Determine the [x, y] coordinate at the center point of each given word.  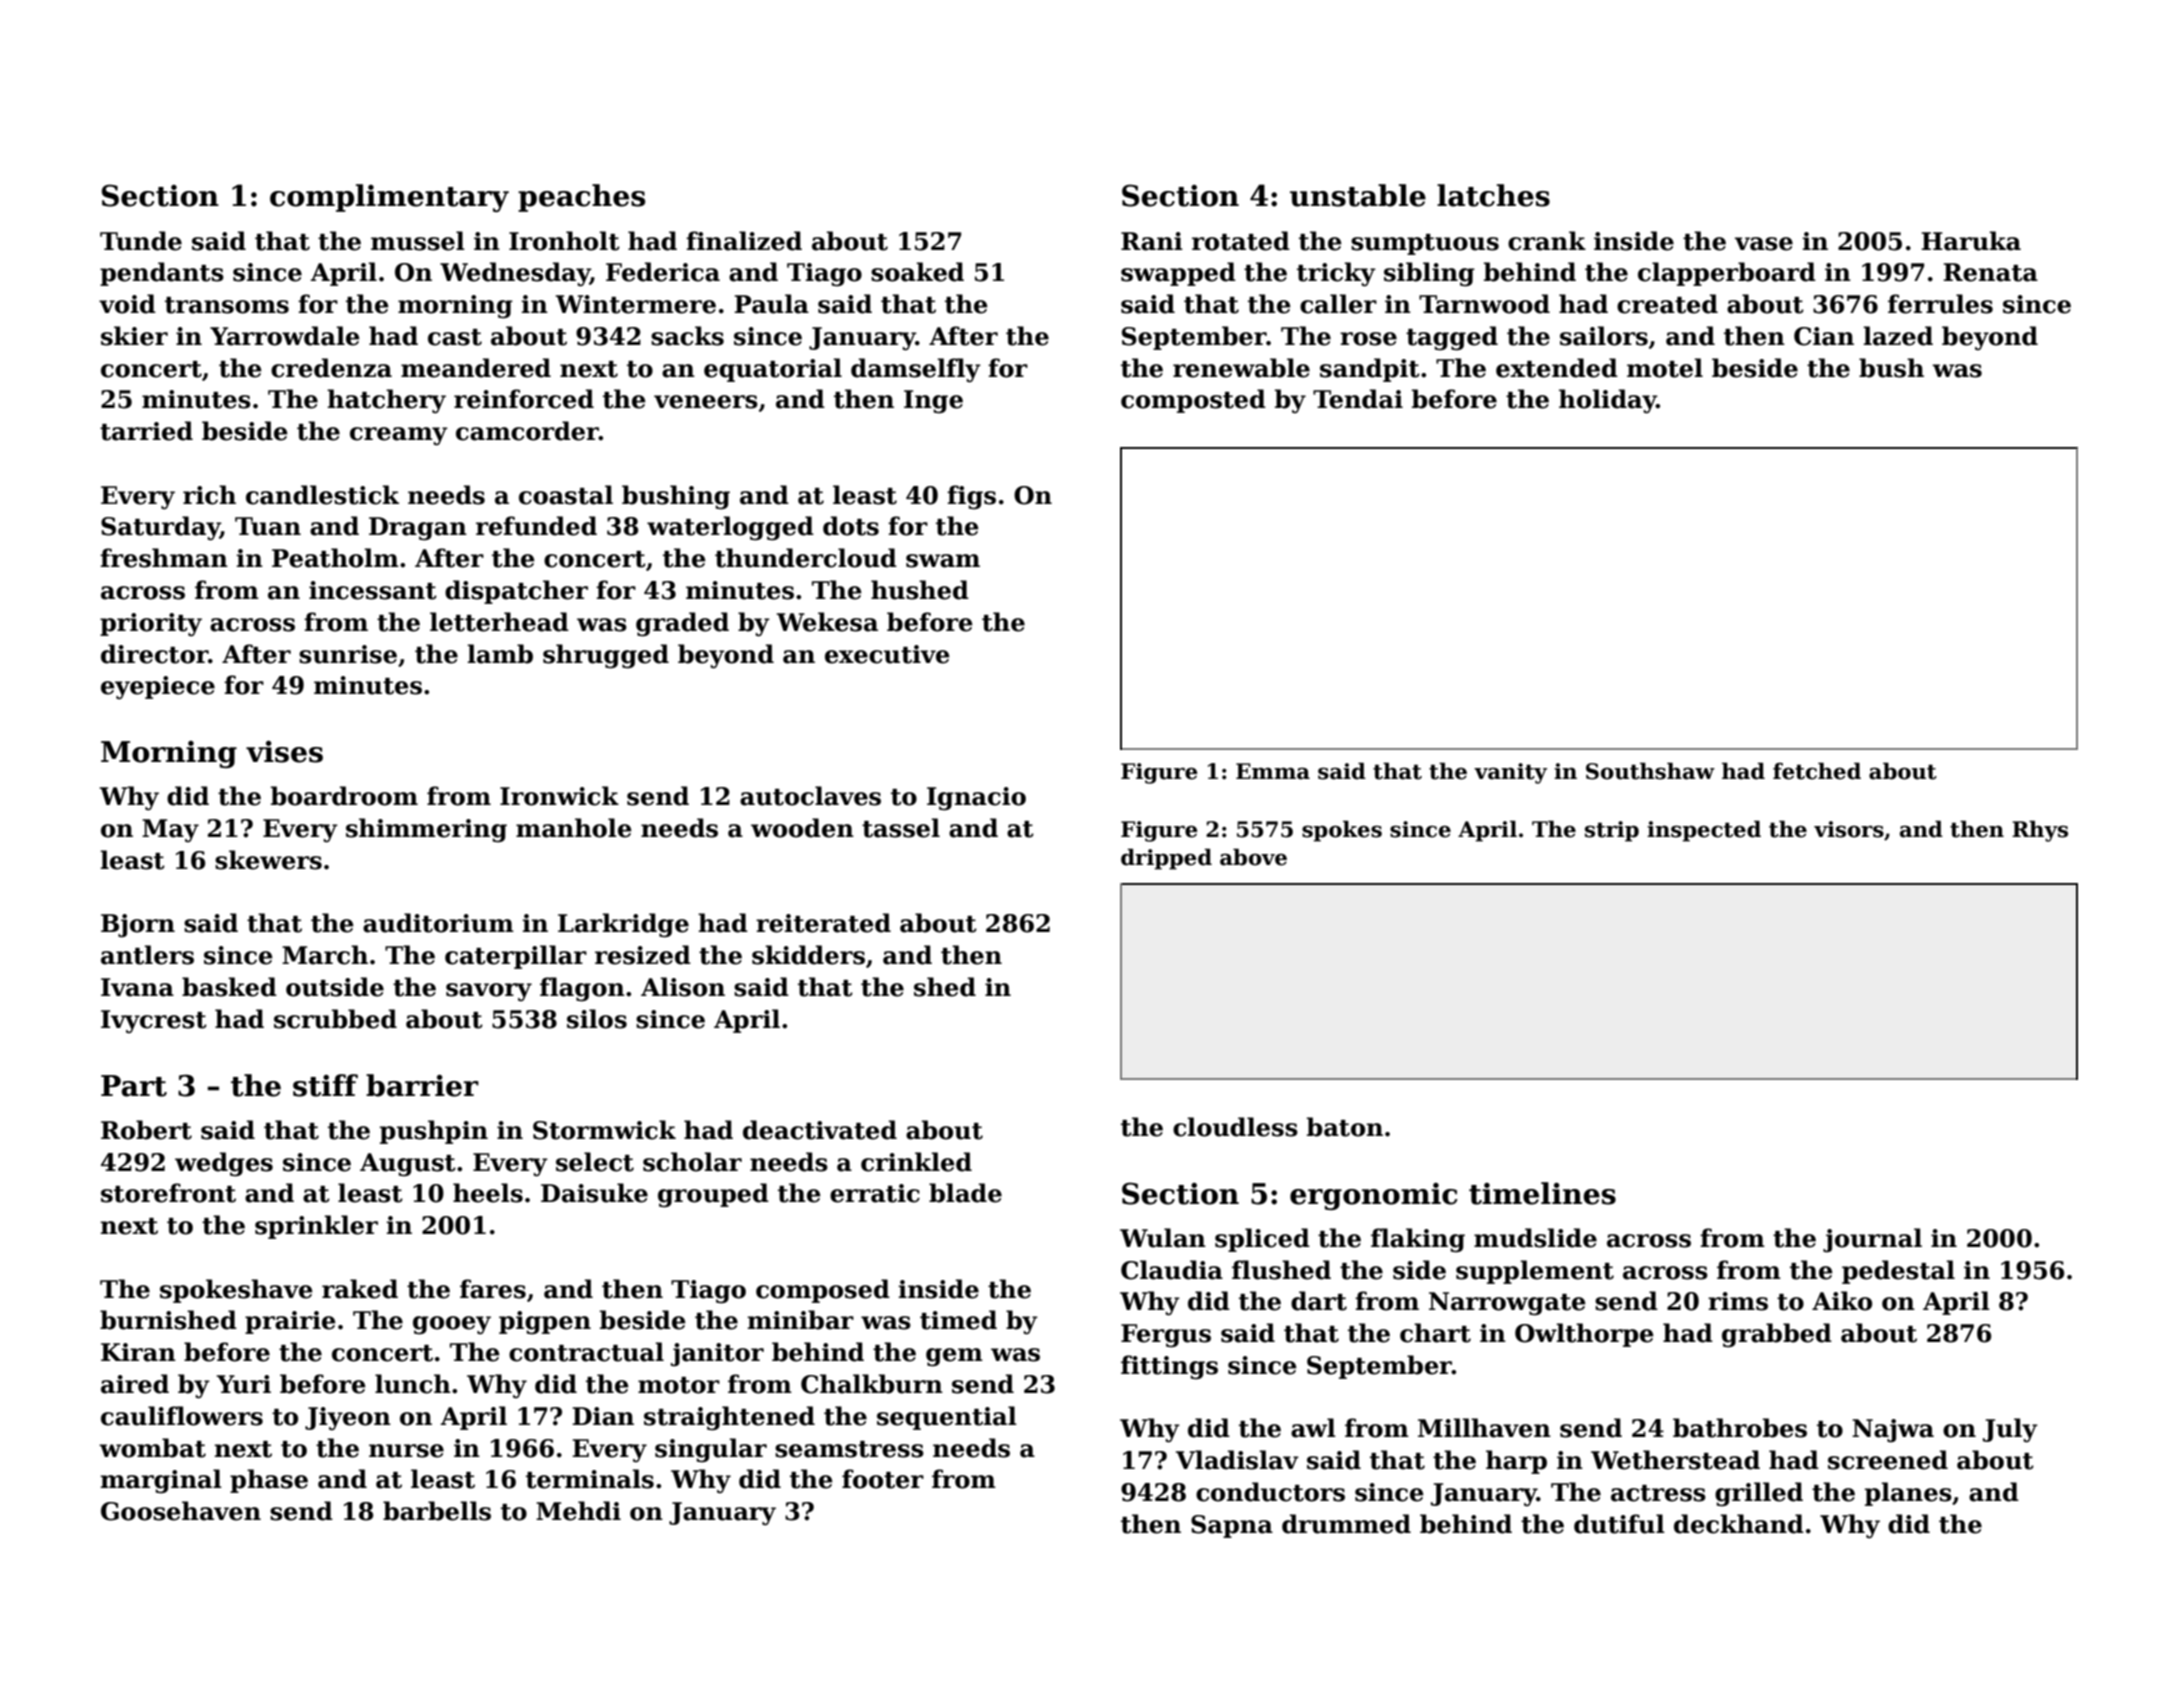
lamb [500, 654]
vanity [1510, 773]
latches [1493, 195]
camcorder [527, 431]
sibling [1429, 274]
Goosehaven [181, 1511]
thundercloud [806, 558]
